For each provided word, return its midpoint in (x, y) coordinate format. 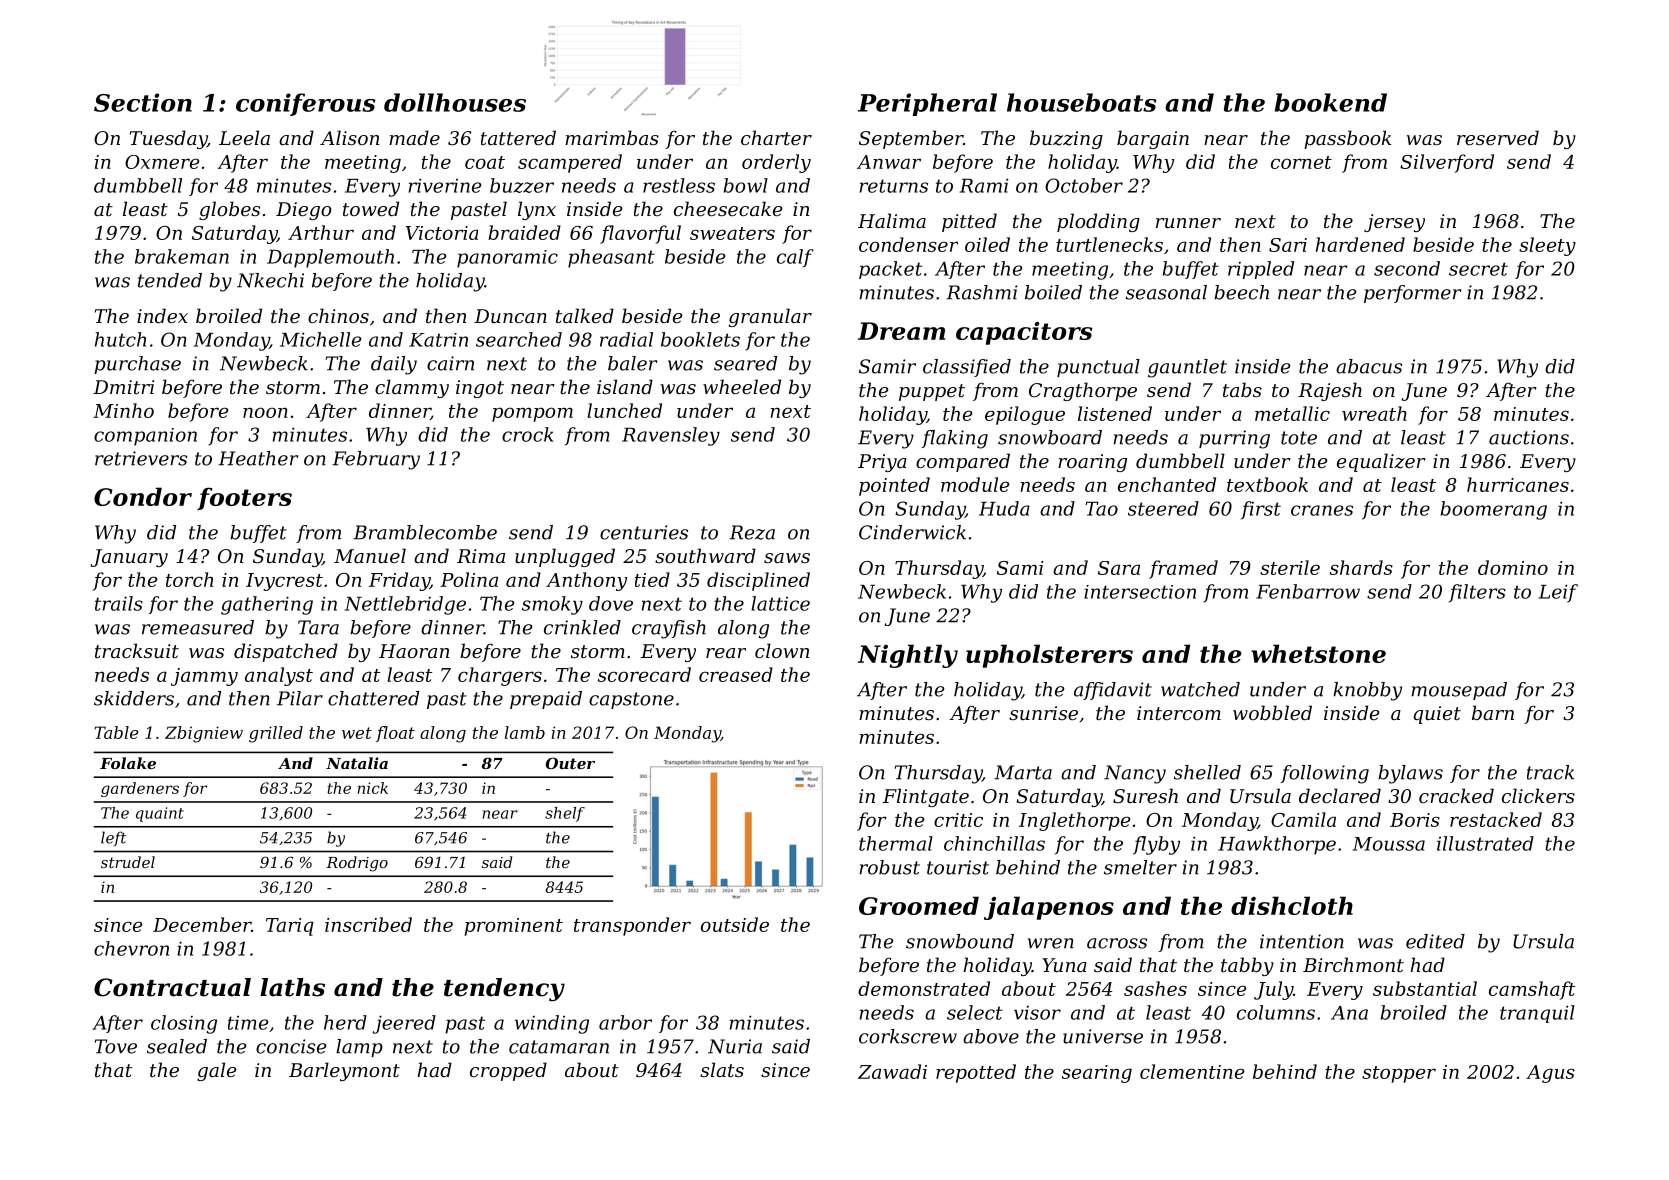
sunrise (1043, 713)
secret (1478, 269)
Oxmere (162, 162)
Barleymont (344, 1071)
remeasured (198, 627)
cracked (1456, 795)
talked (585, 315)
